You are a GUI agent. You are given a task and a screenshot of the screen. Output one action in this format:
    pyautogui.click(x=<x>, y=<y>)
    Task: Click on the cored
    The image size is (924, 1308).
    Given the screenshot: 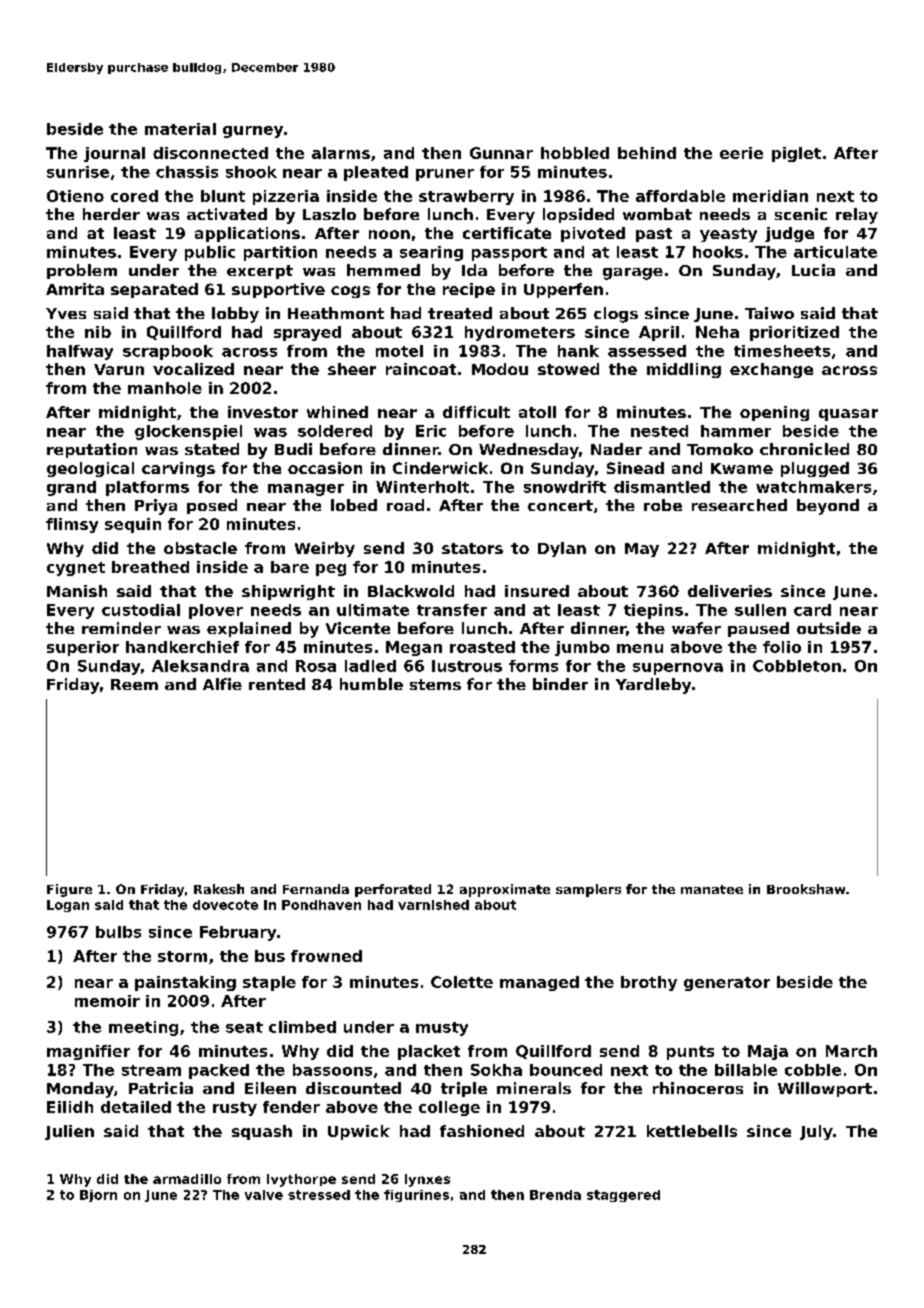 What is the action you would take?
    pyautogui.click(x=134, y=196)
